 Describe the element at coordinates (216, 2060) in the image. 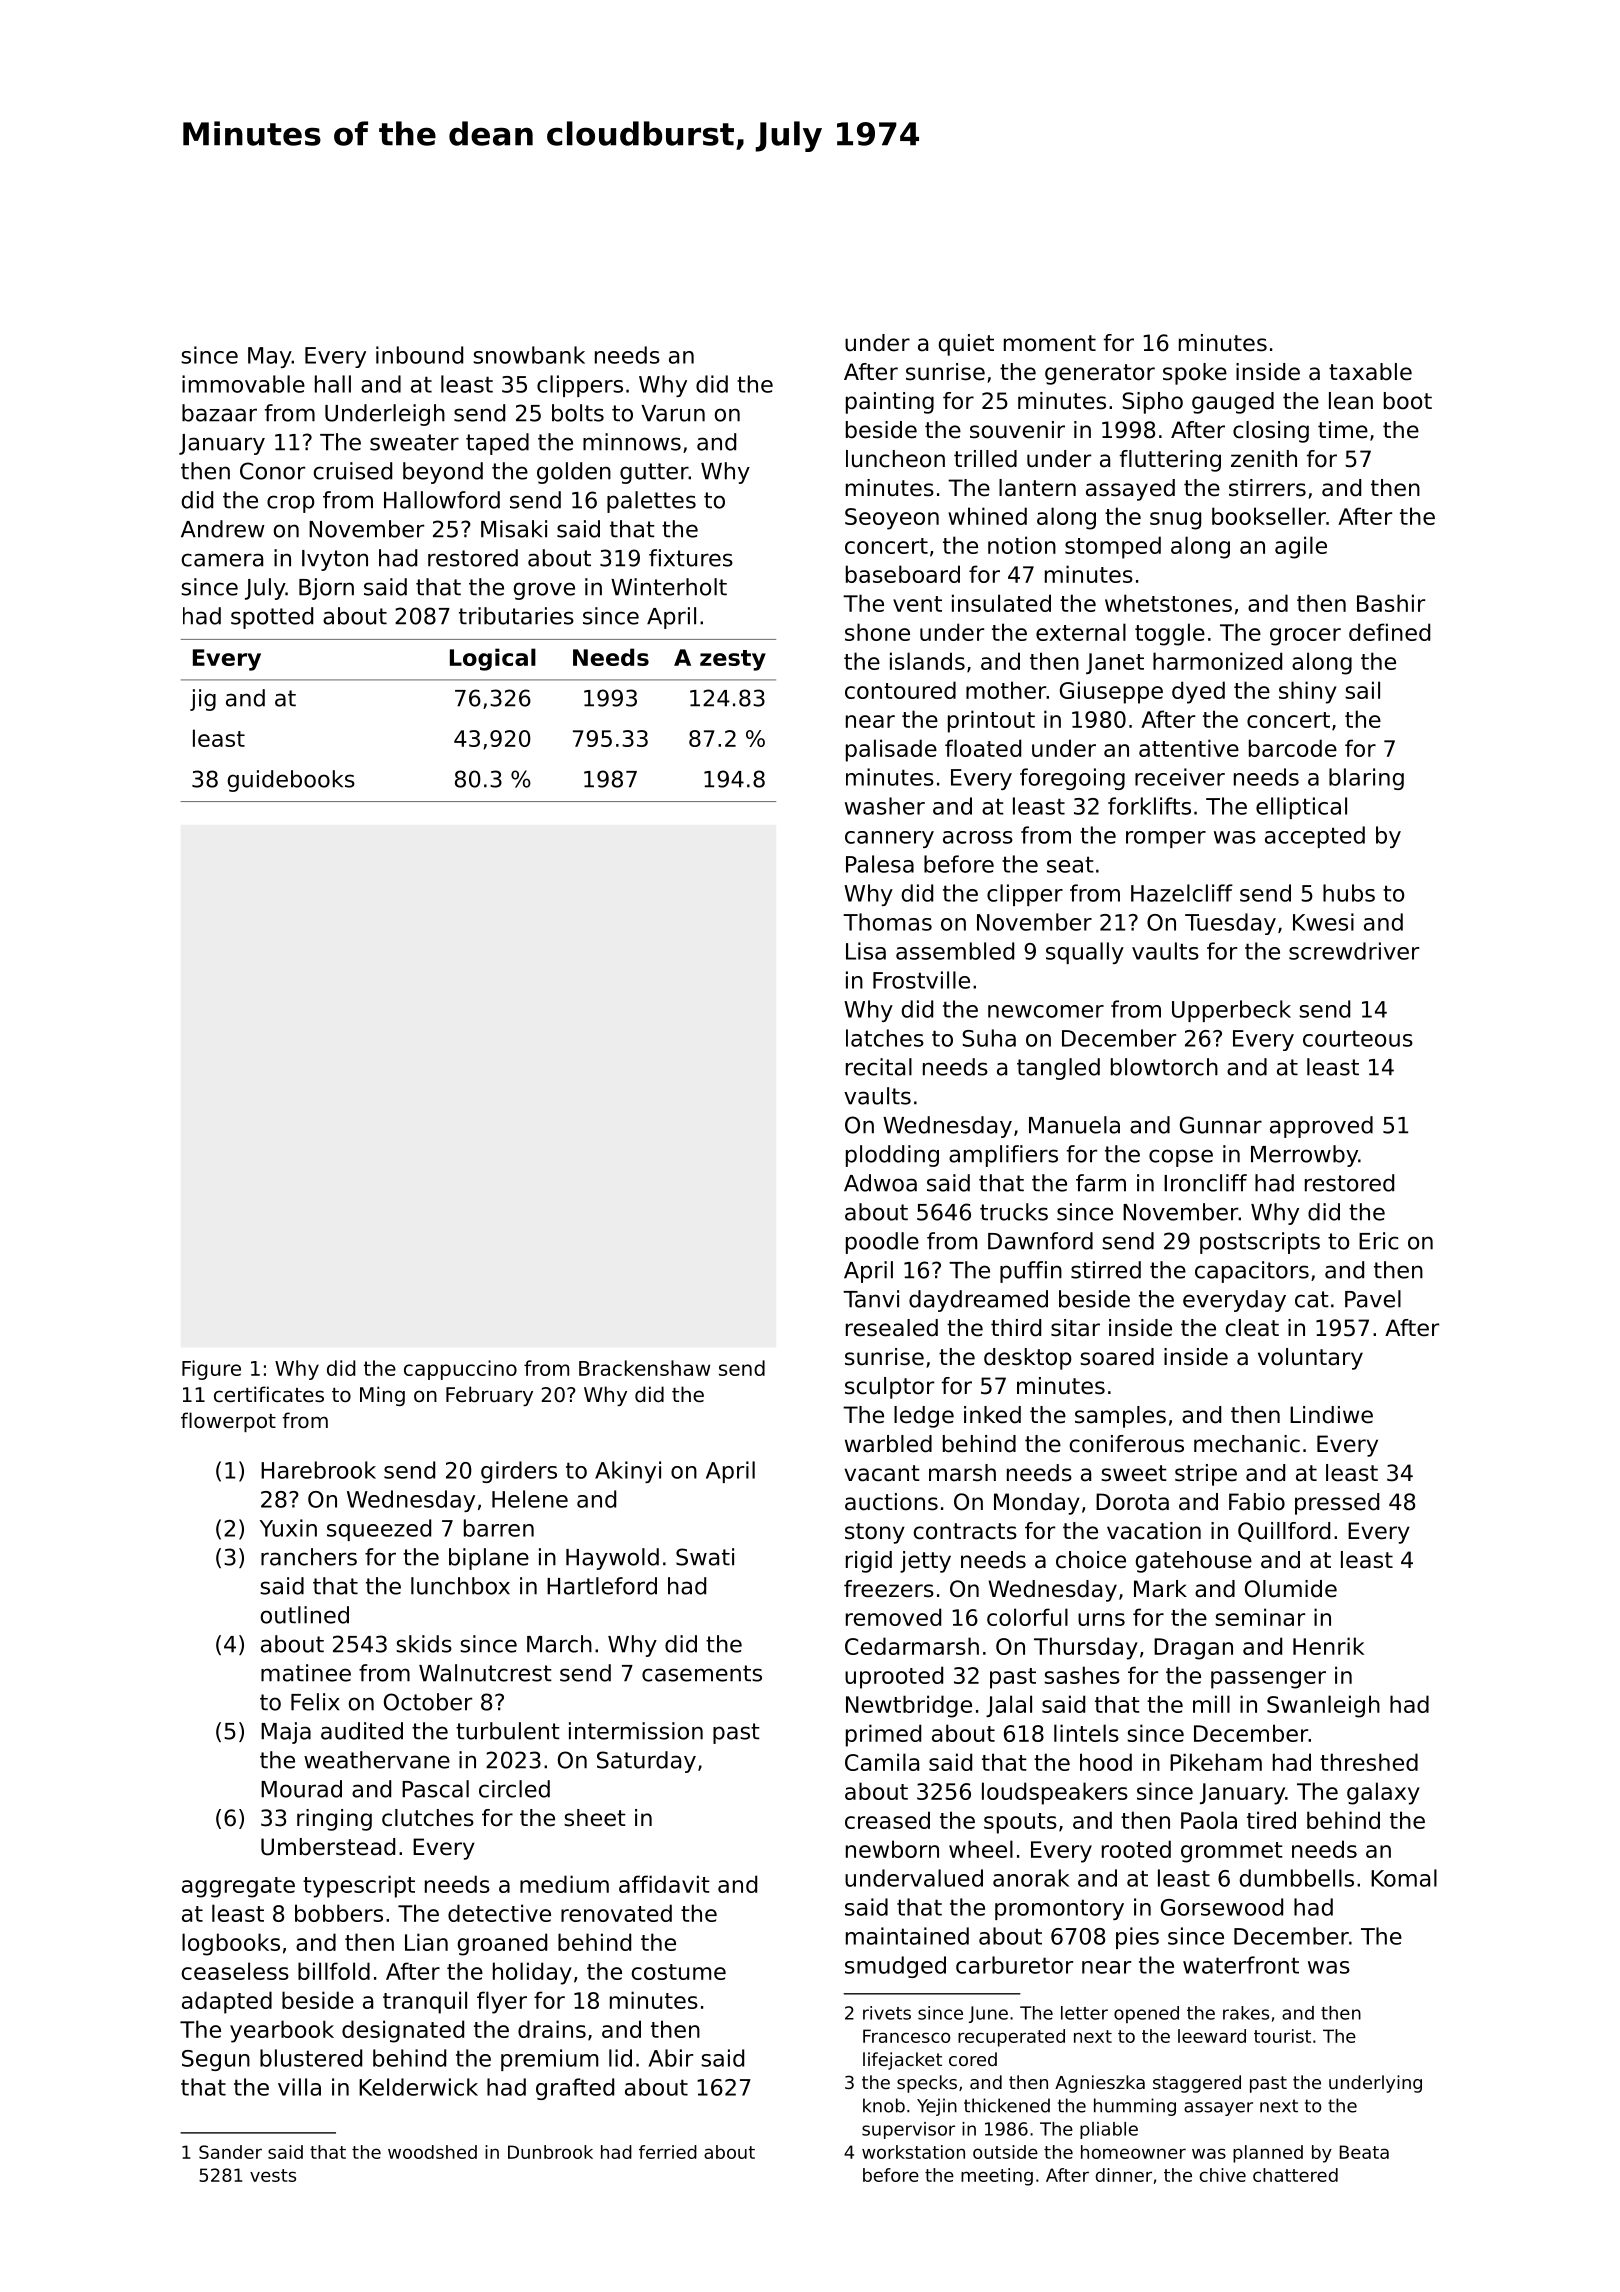

I see `Segun` at that location.
